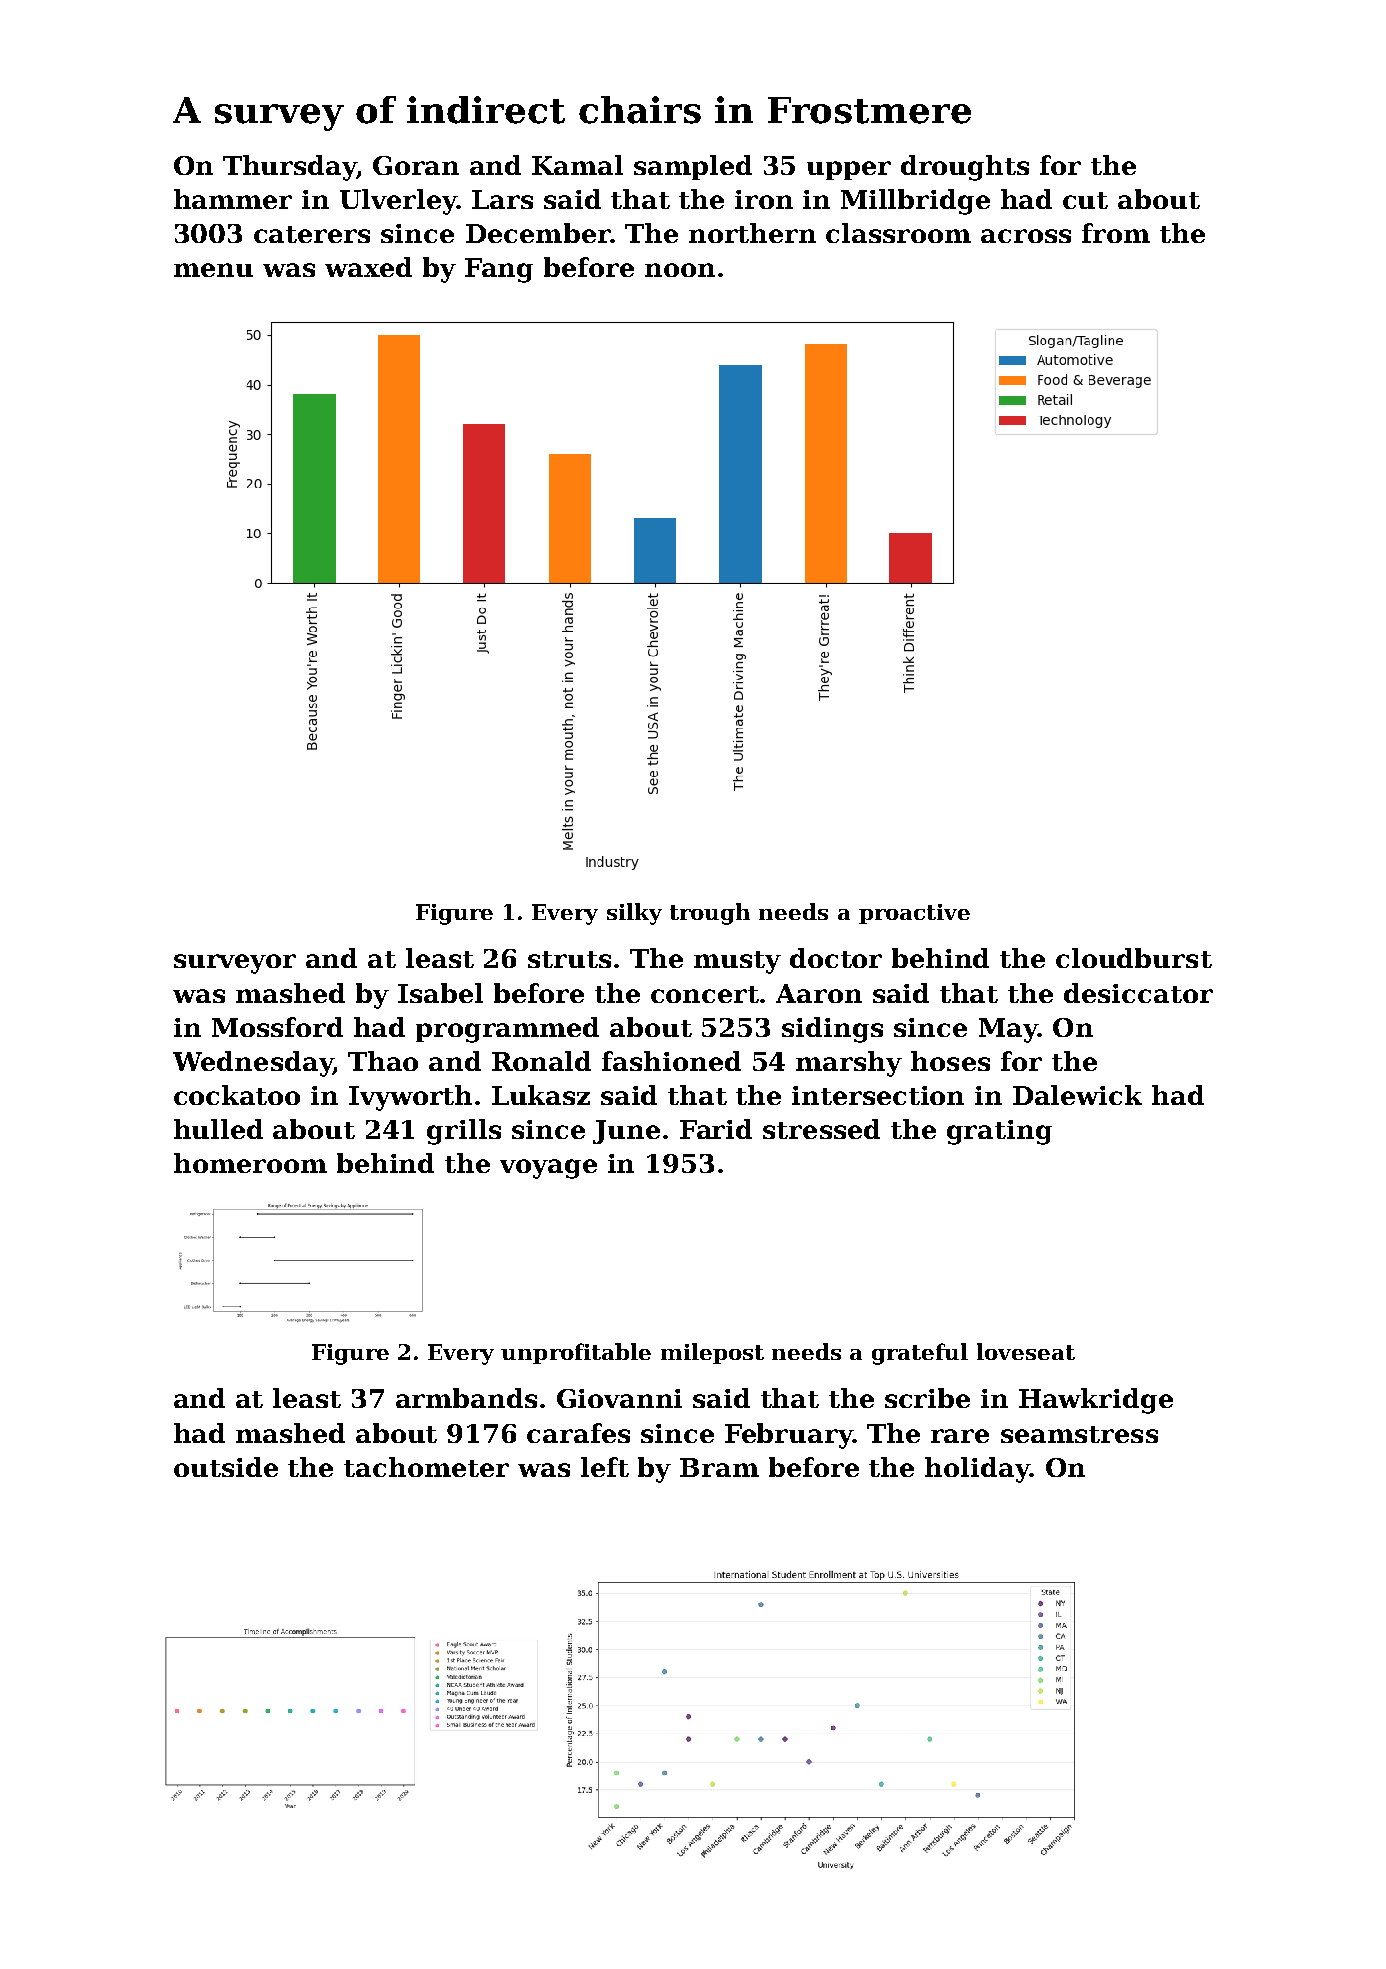  What do you see at coordinates (693, 167) in the screenshot?
I see `sampled` at bounding box center [693, 167].
